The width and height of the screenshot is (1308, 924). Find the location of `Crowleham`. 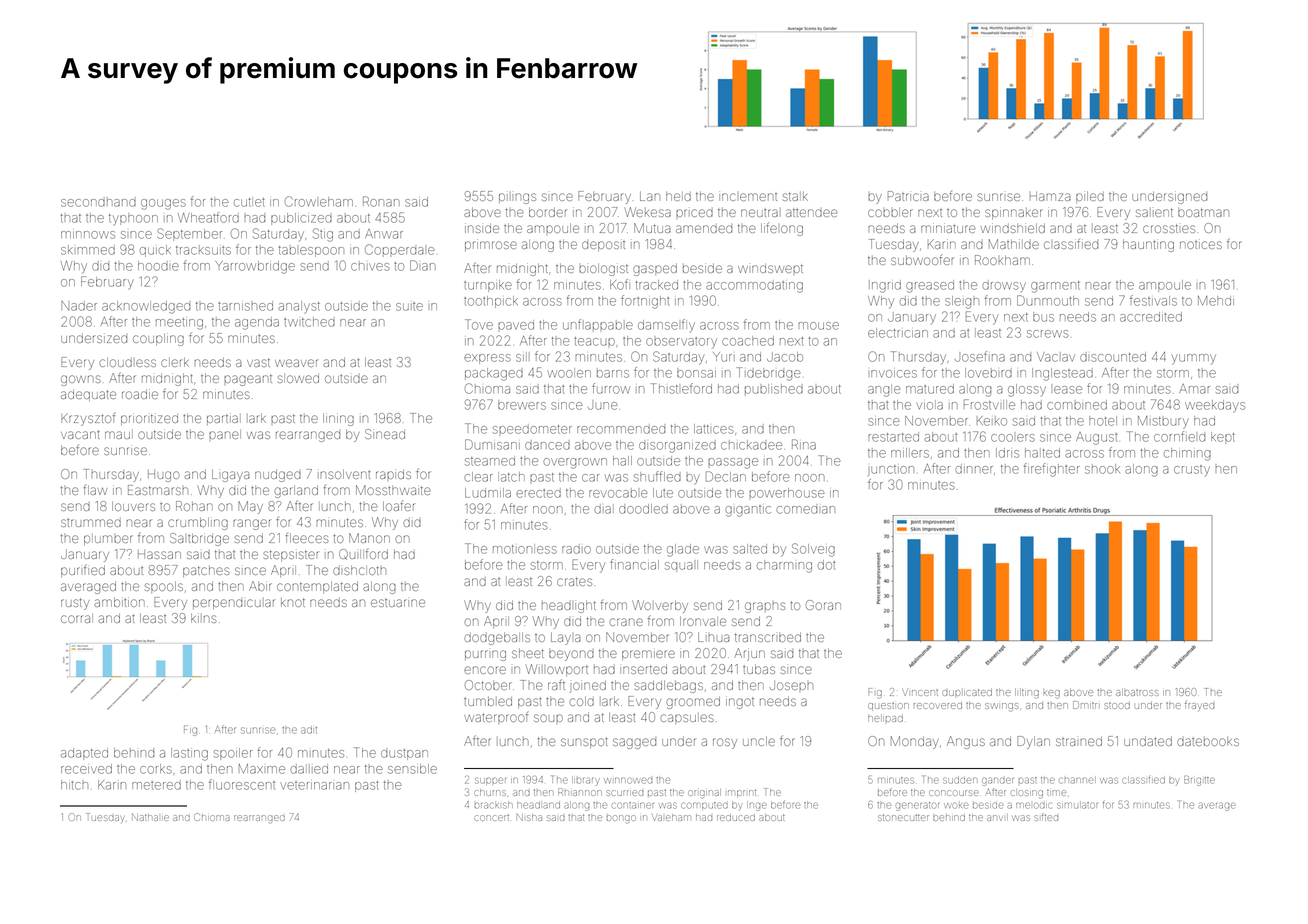

Crowleham is located at coordinates (319, 201).
